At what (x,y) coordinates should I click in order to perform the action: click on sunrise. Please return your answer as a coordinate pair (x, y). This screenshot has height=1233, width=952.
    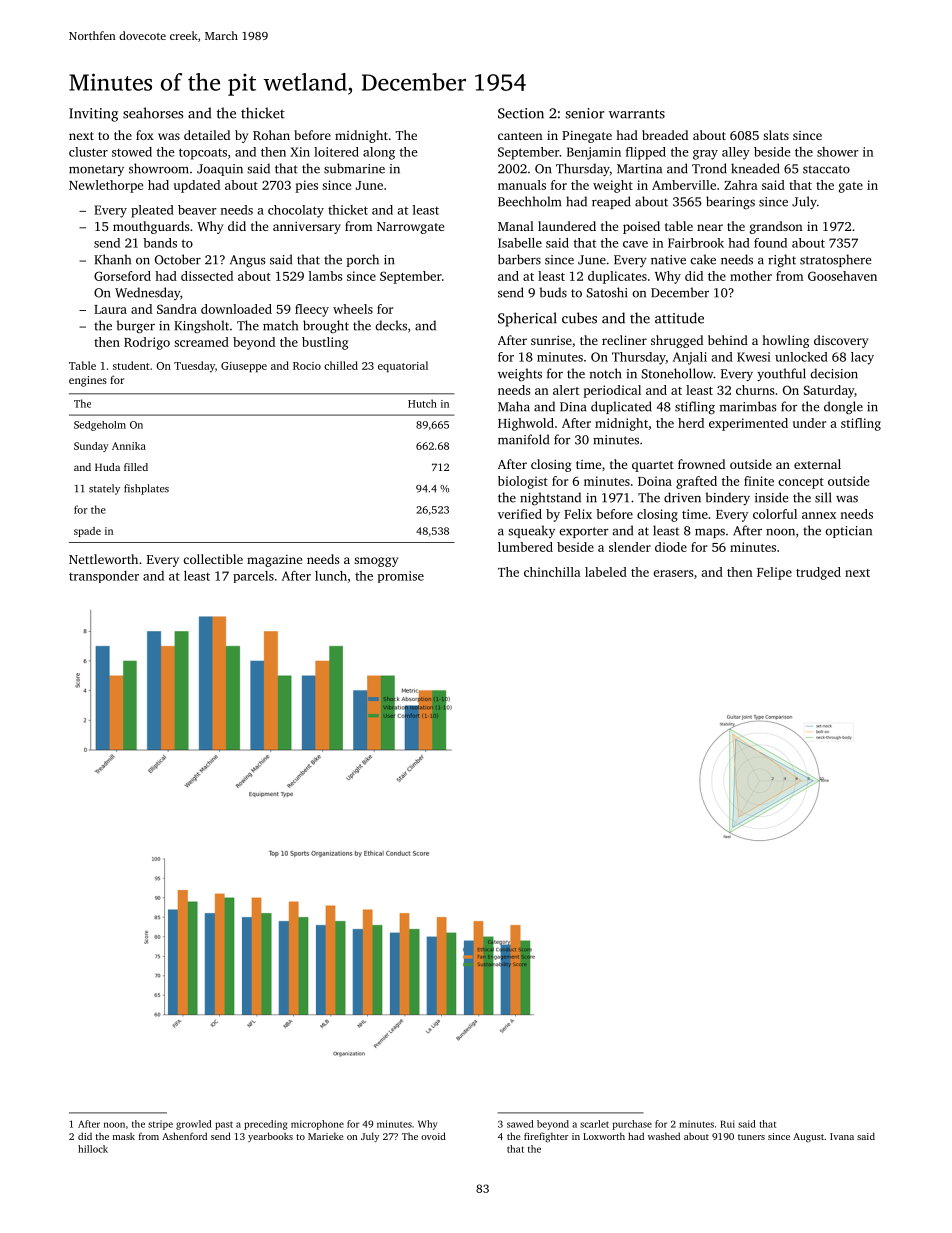
    Looking at the image, I should click on (551, 340).
